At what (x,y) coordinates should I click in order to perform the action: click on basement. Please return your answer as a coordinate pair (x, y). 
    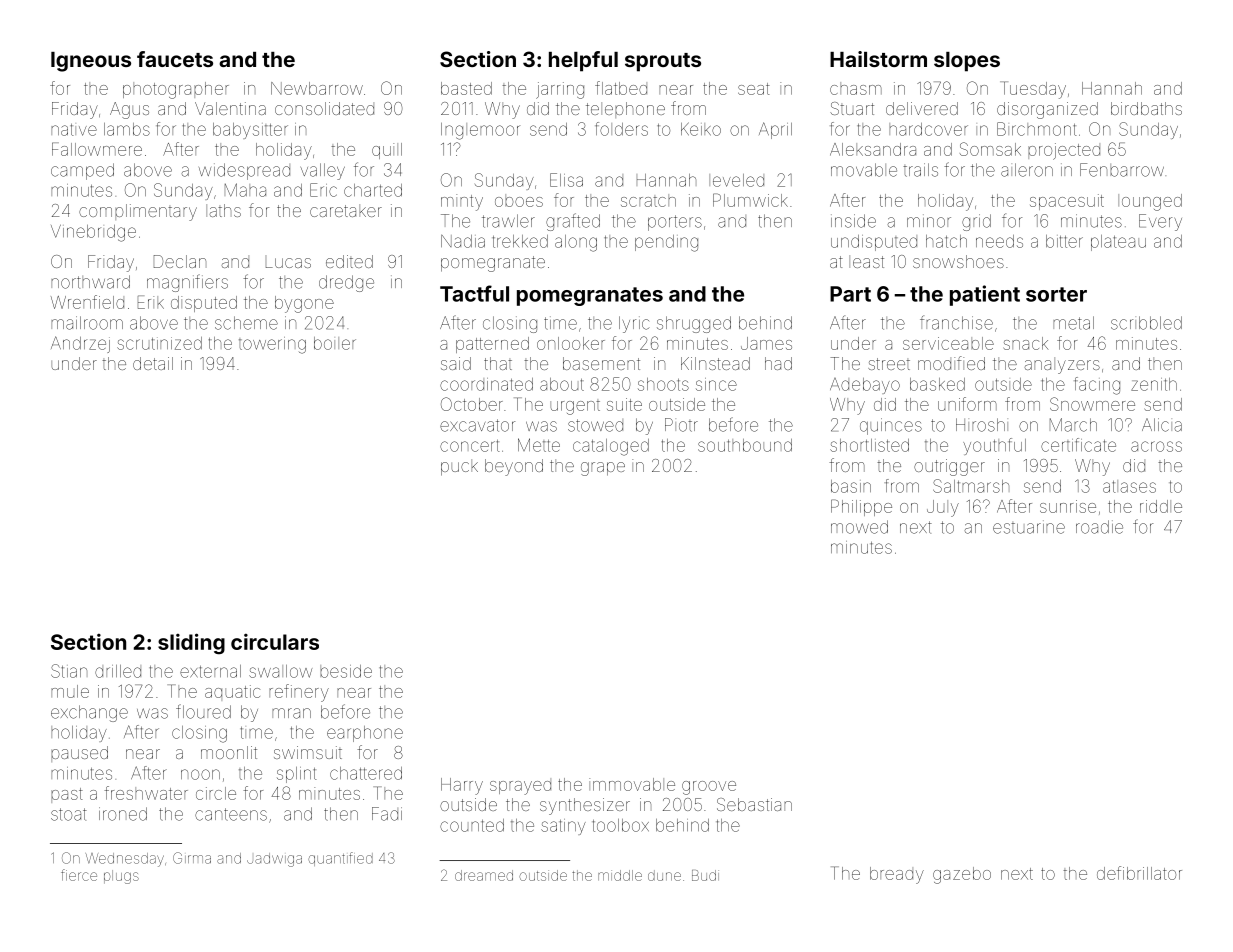
    Looking at the image, I should click on (601, 363).
